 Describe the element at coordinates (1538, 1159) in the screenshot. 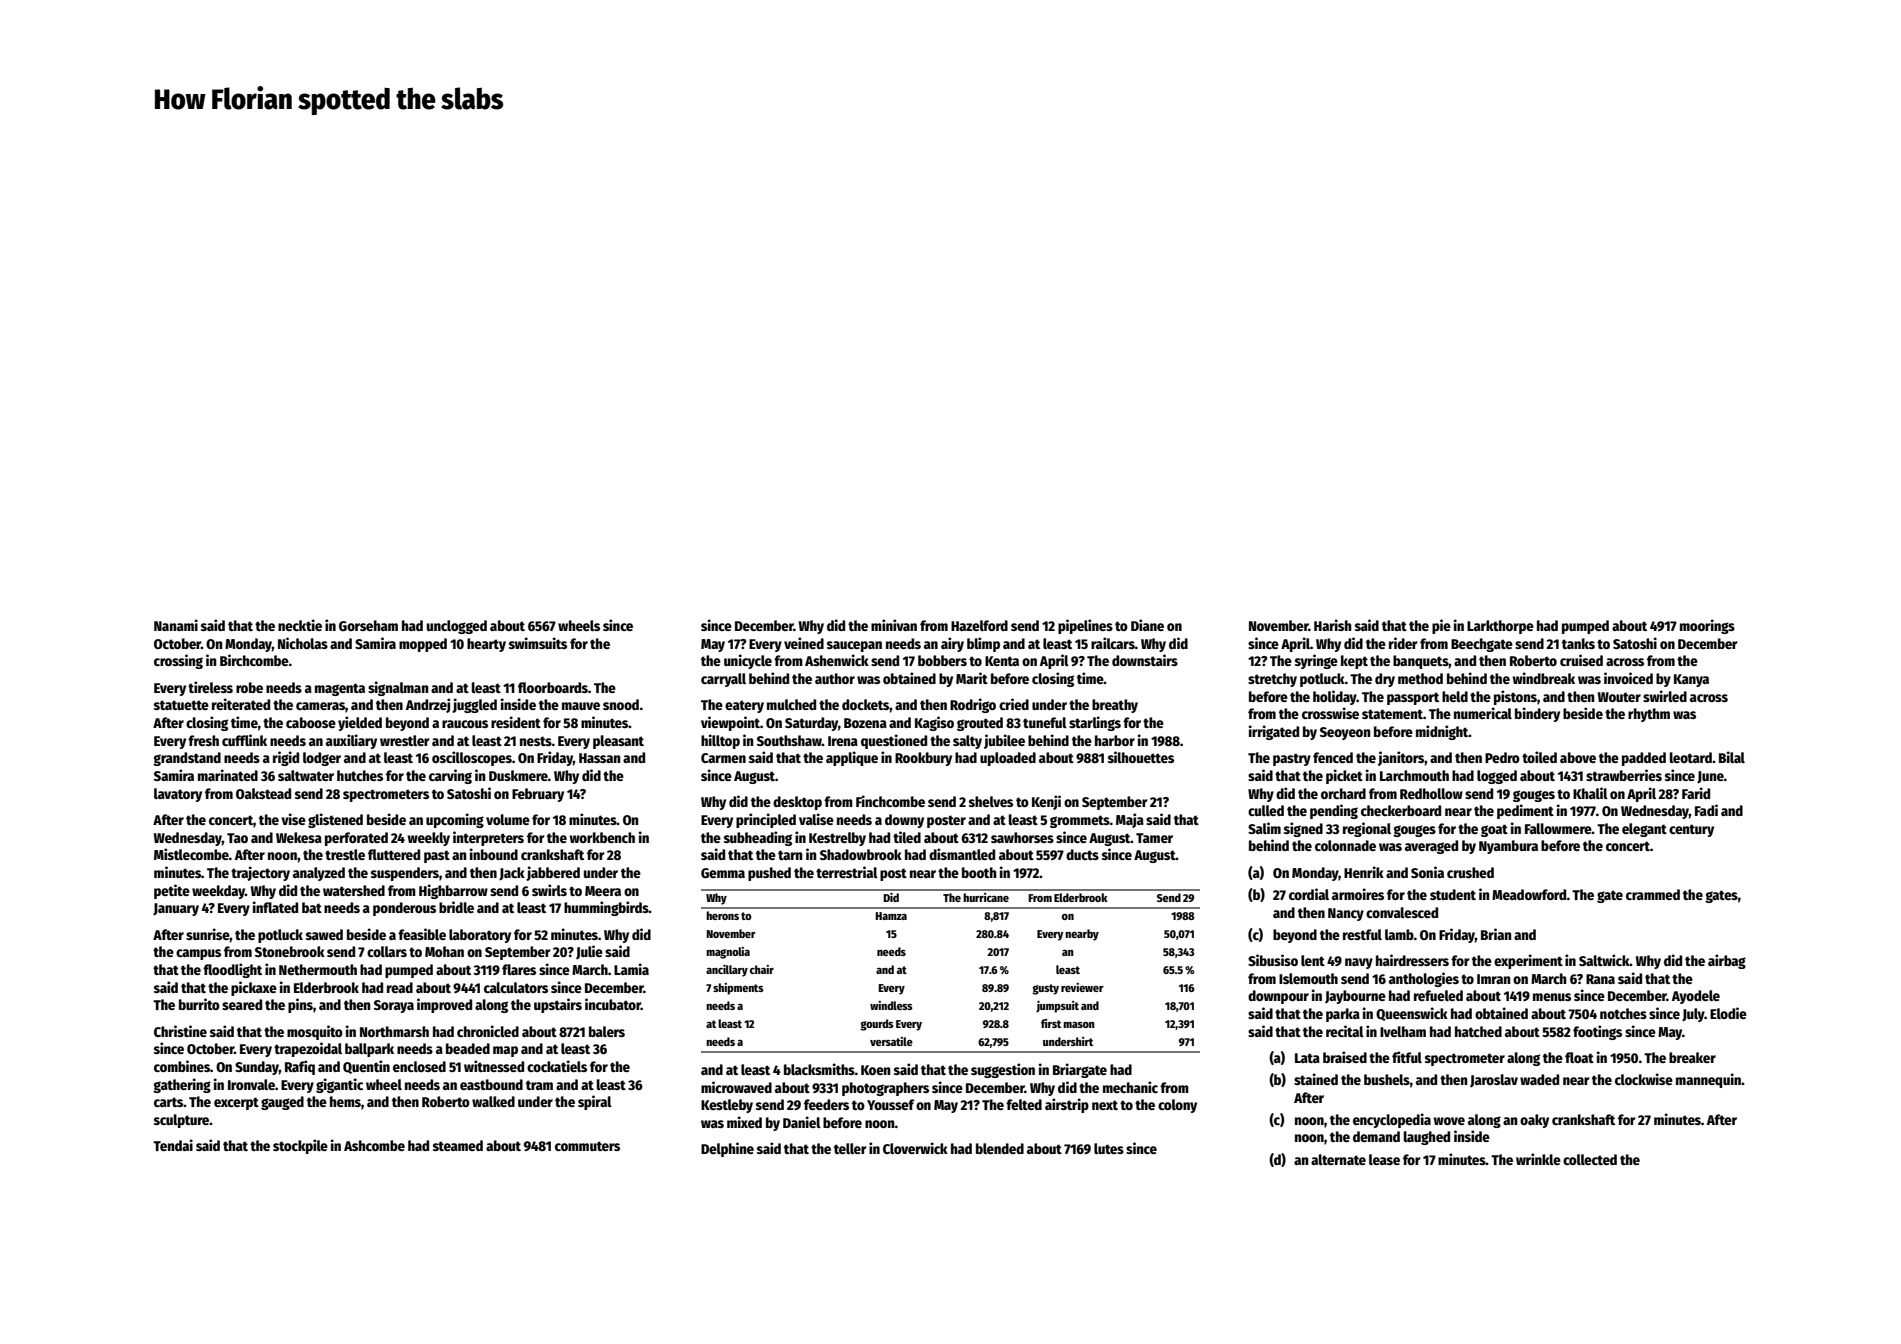

I see `wrinkle` at that location.
